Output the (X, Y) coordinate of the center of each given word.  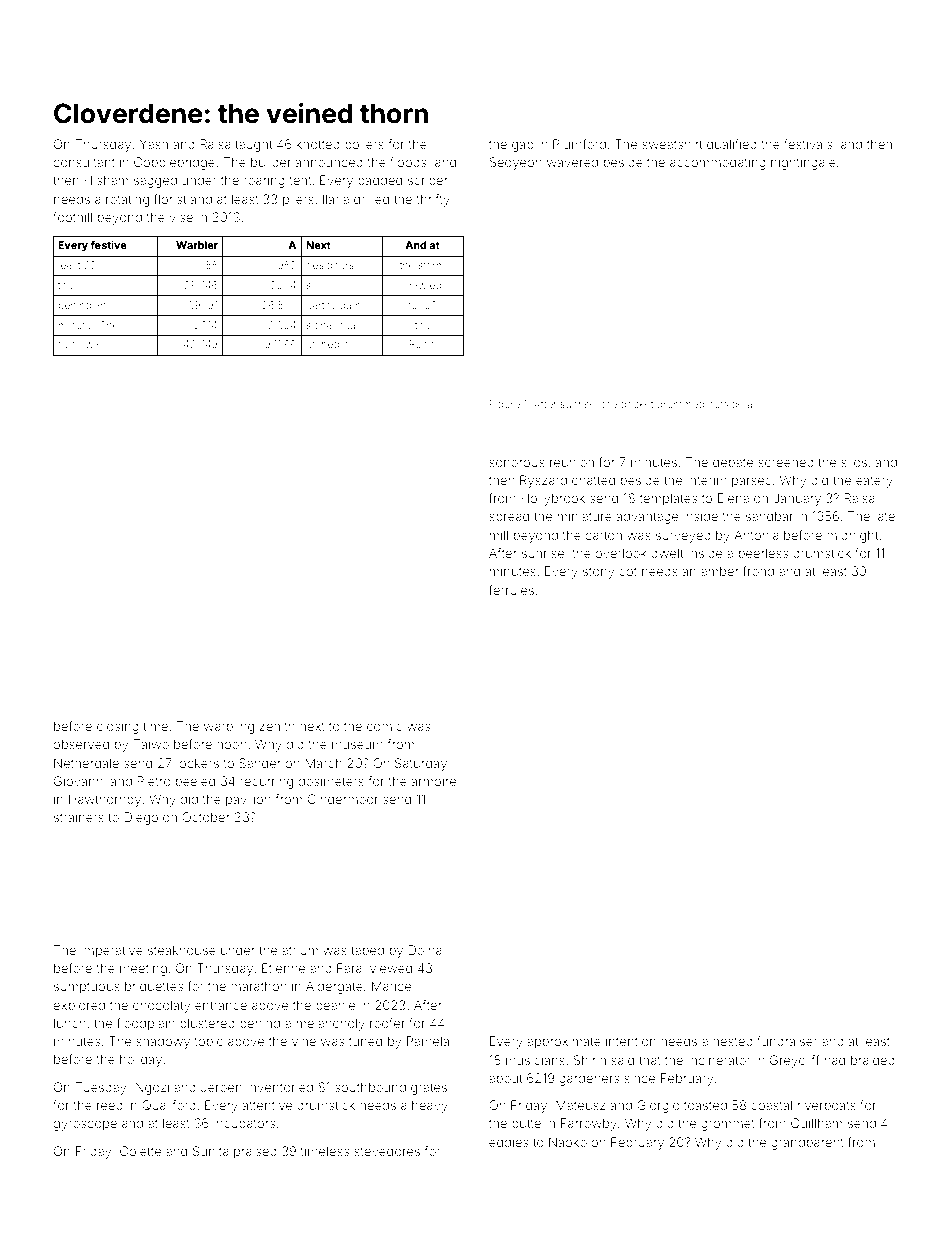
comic (384, 726)
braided (873, 1060)
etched (322, 344)
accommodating (718, 163)
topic (209, 1042)
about (505, 1078)
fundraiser (787, 1041)
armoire (433, 781)
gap (523, 146)
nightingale (803, 163)
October (206, 817)
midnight (852, 536)
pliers (298, 200)
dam (350, 305)
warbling (229, 727)
